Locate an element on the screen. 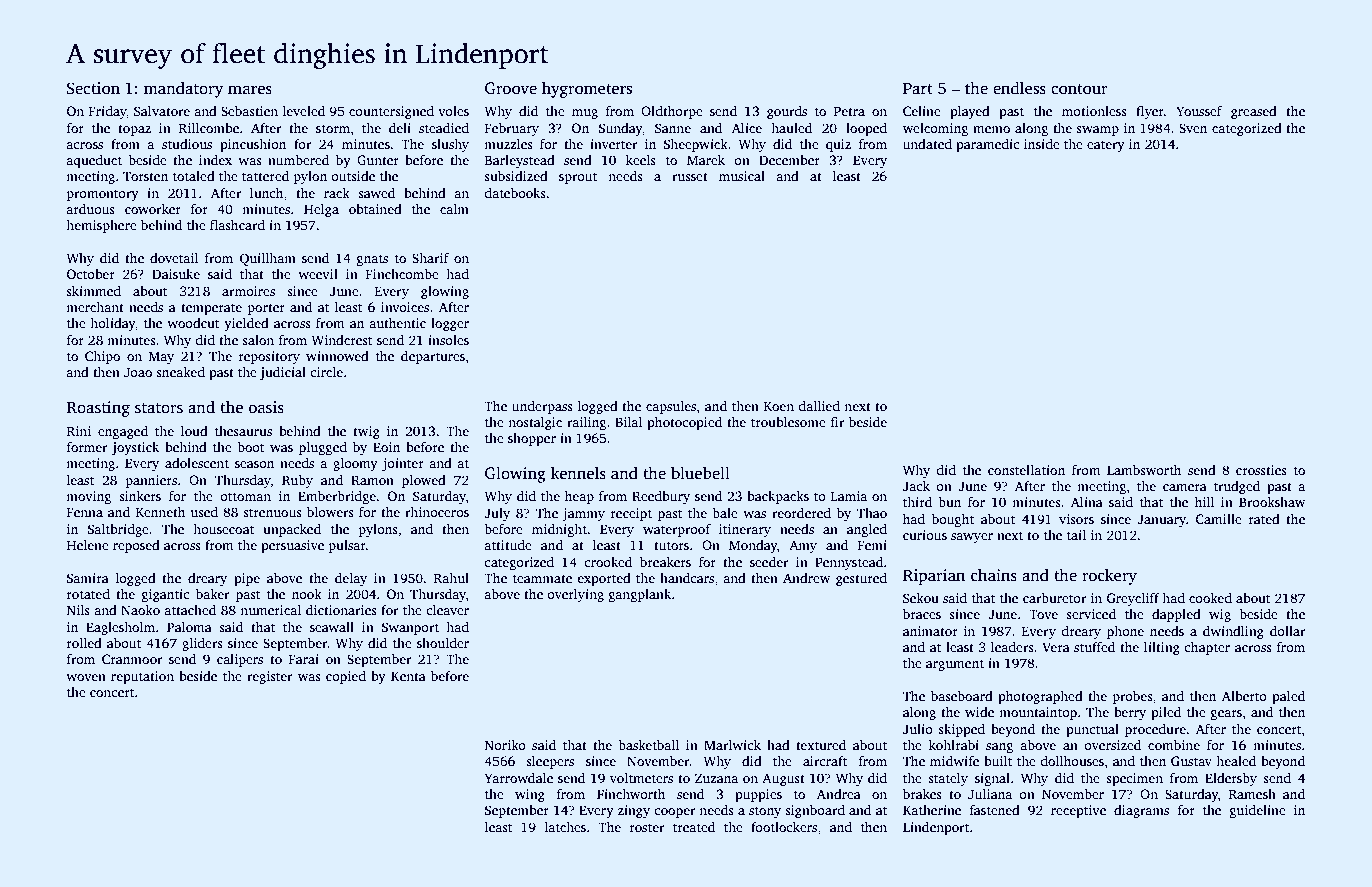 Image resolution: width=1372 pixels, height=887 pixels. Lambsworth is located at coordinates (1144, 470).
